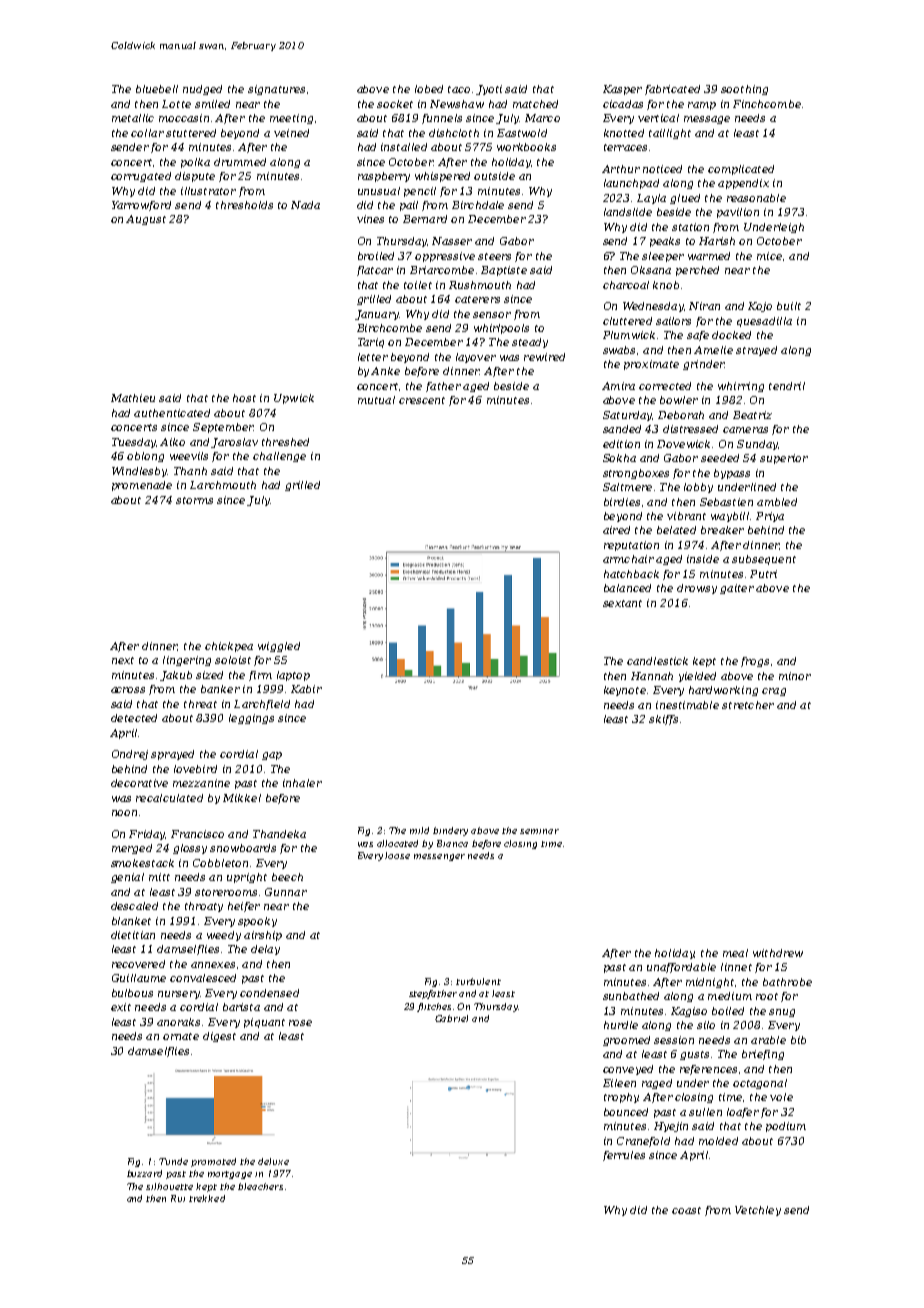 Image resolution: width=924 pixels, height=1308 pixels. I want to click on keynote, so click(625, 691).
